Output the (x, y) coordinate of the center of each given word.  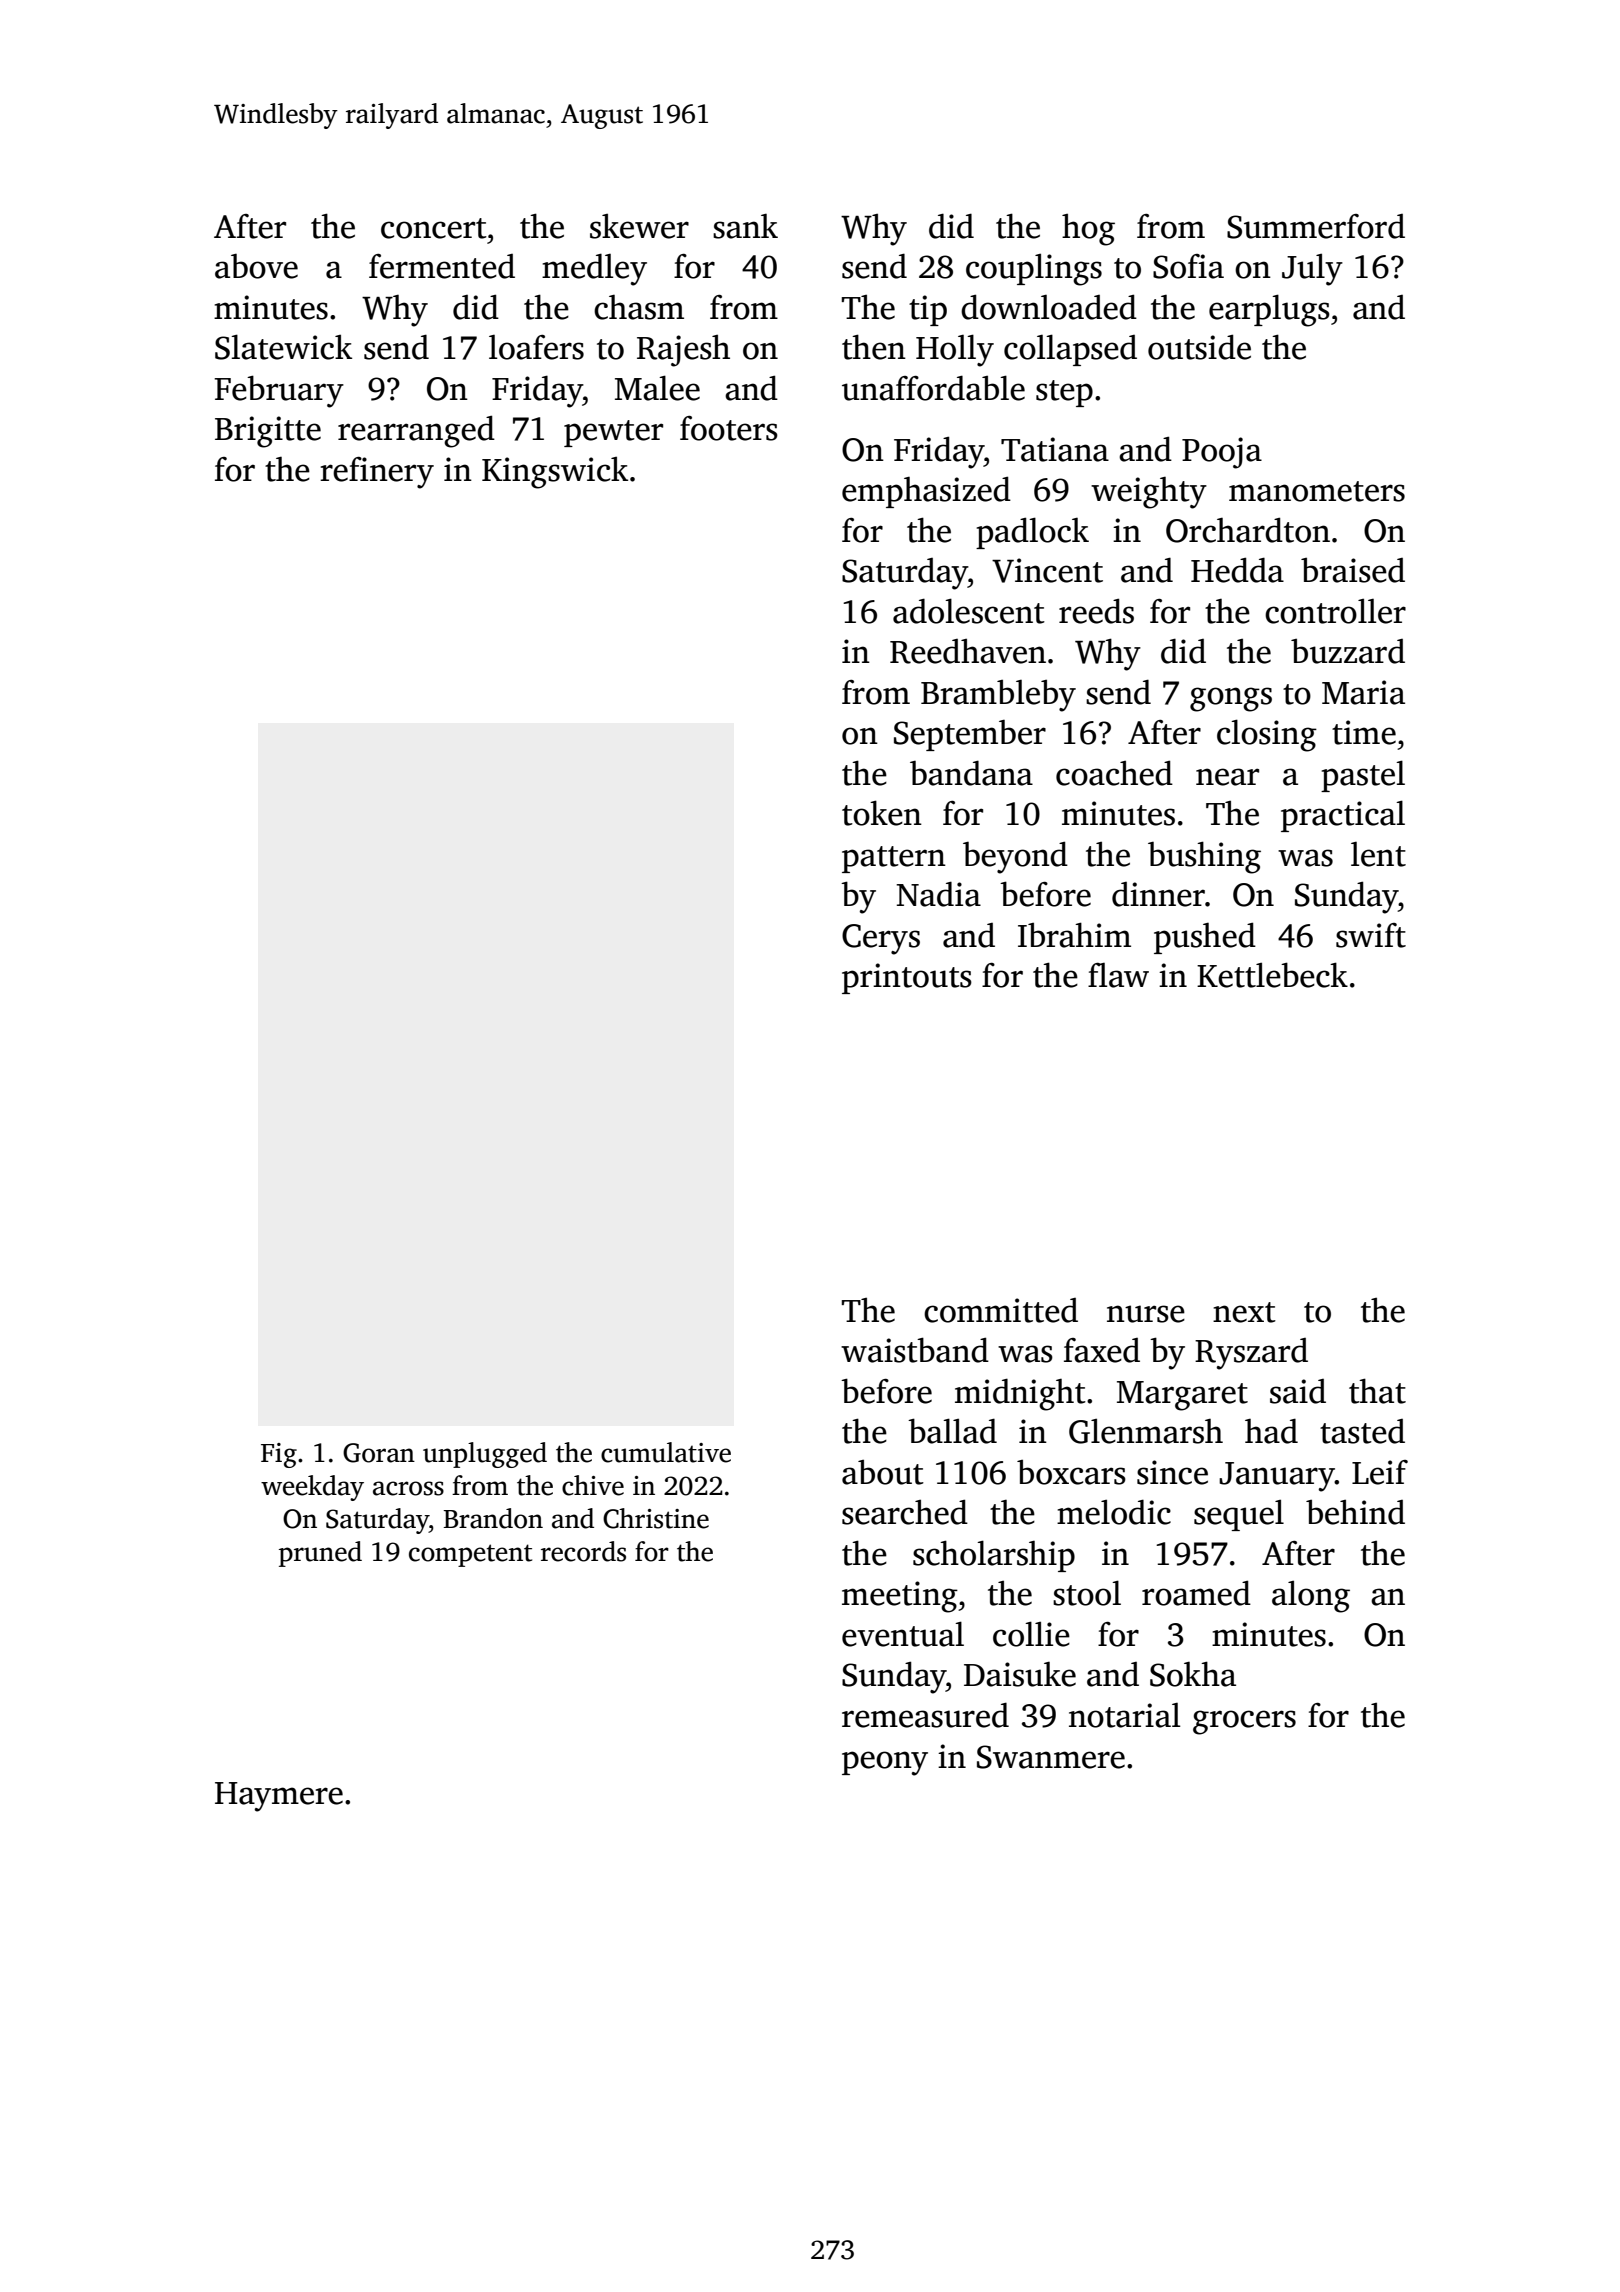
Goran (379, 1453)
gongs (1231, 699)
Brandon (493, 1518)
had (1271, 1431)
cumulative (666, 1452)
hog (1088, 230)
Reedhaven (968, 651)
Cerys (881, 939)
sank (745, 226)
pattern (894, 859)
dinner (1158, 894)
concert (434, 228)
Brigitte (268, 432)
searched (905, 1512)
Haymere (279, 1797)
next (1244, 1312)
